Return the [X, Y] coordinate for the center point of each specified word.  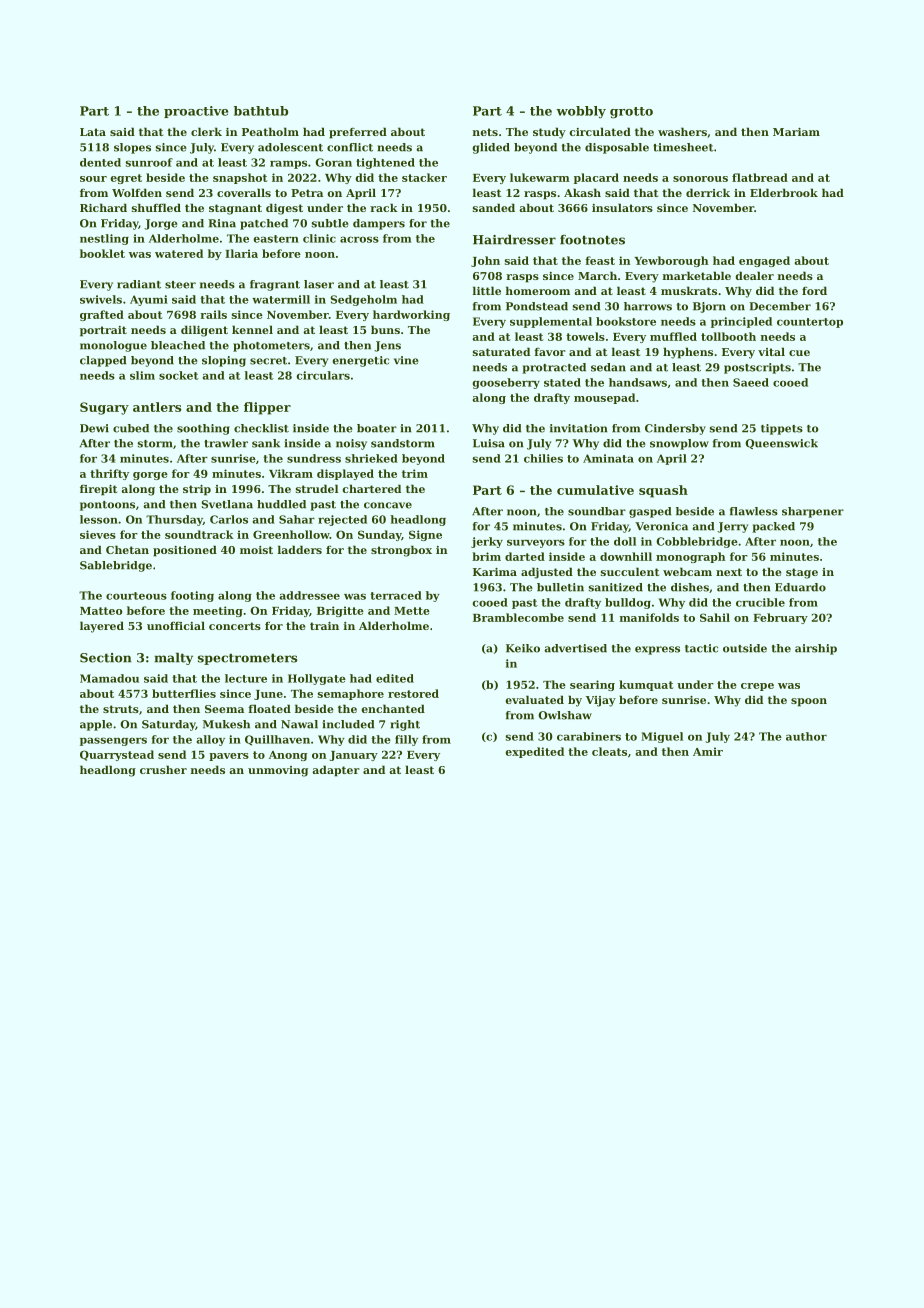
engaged [764, 261]
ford [814, 290]
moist [256, 550]
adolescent [290, 147]
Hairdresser [514, 239]
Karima [495, 572]
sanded [494, 207]
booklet [102, 253]
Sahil [715, 617]
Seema [224, 709]
